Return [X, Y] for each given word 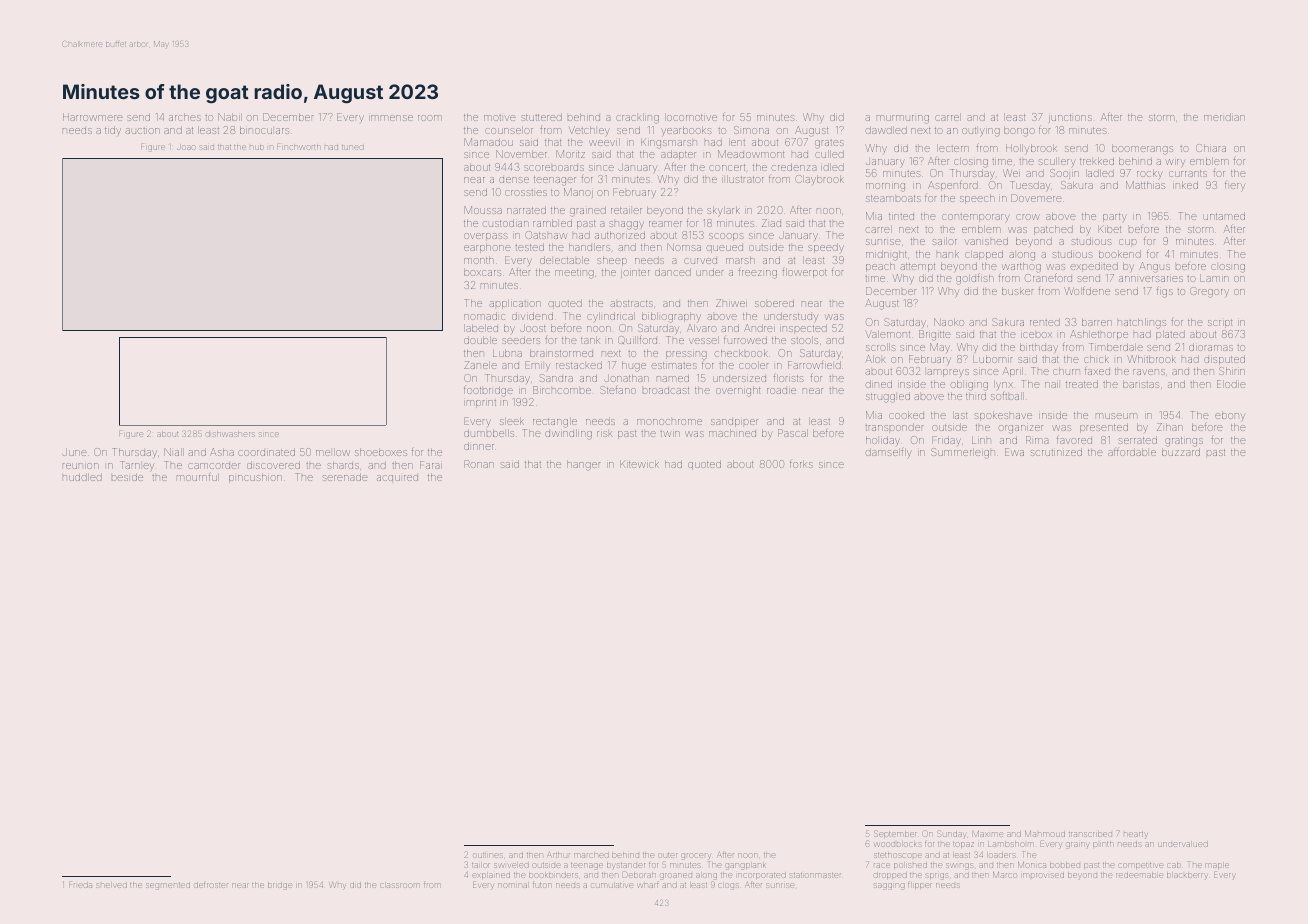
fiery [1235, 186]
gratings [1184, 442]
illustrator [743, 179]
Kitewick [639, 464]
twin [670, 434]
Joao [186, 147]
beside [127, 477]
